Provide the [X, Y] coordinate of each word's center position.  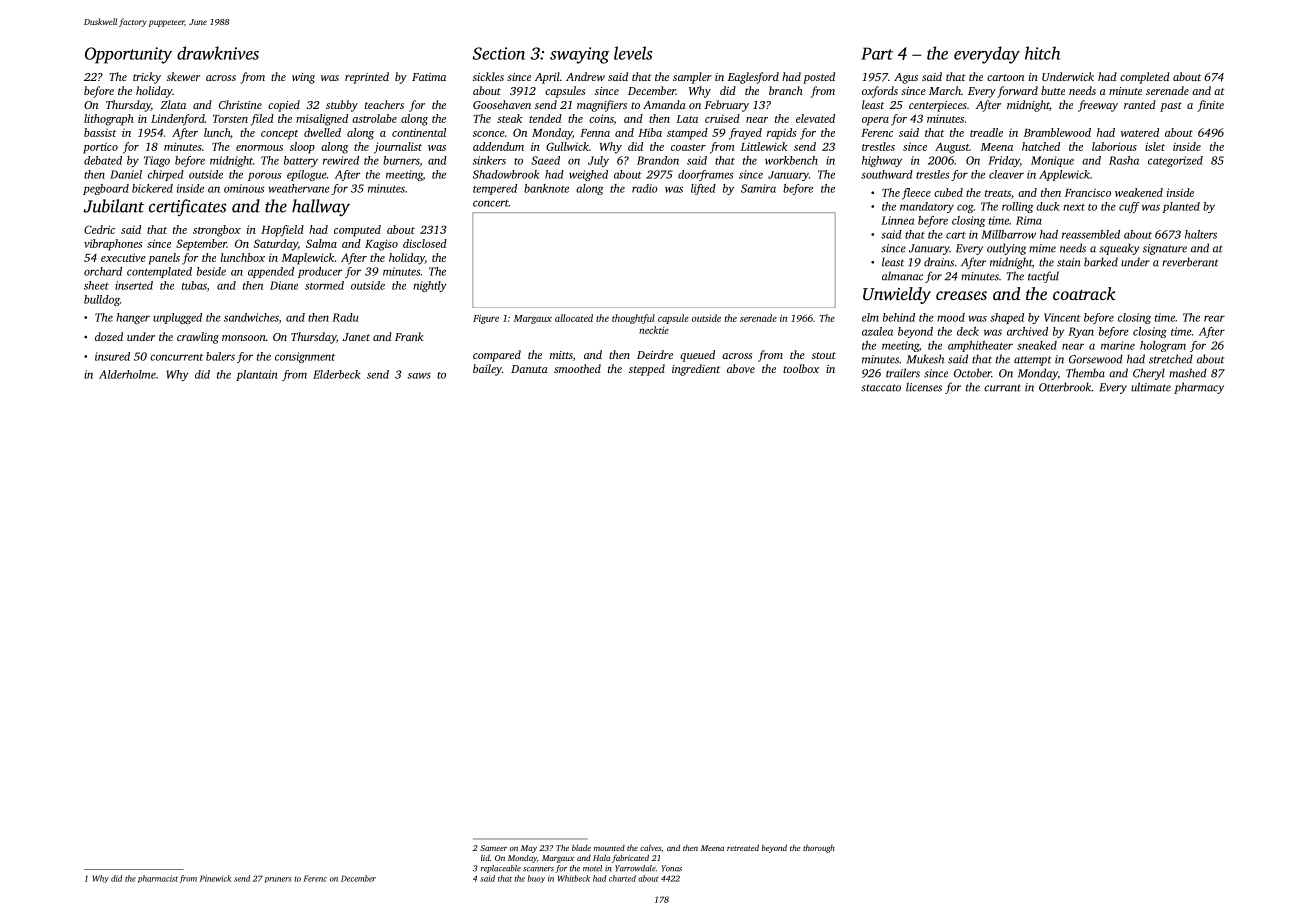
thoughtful [633, 319]
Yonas [671, 868]
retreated [743, 847]
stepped [647, 370]
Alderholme [127, 374]
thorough [819, 849]
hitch [1042, 53]
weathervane [299, 188]
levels [633, 53]
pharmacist [158, 879]
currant [1002, 388]
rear [1214, 318]
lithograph [109, 120]
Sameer [493, 848]
